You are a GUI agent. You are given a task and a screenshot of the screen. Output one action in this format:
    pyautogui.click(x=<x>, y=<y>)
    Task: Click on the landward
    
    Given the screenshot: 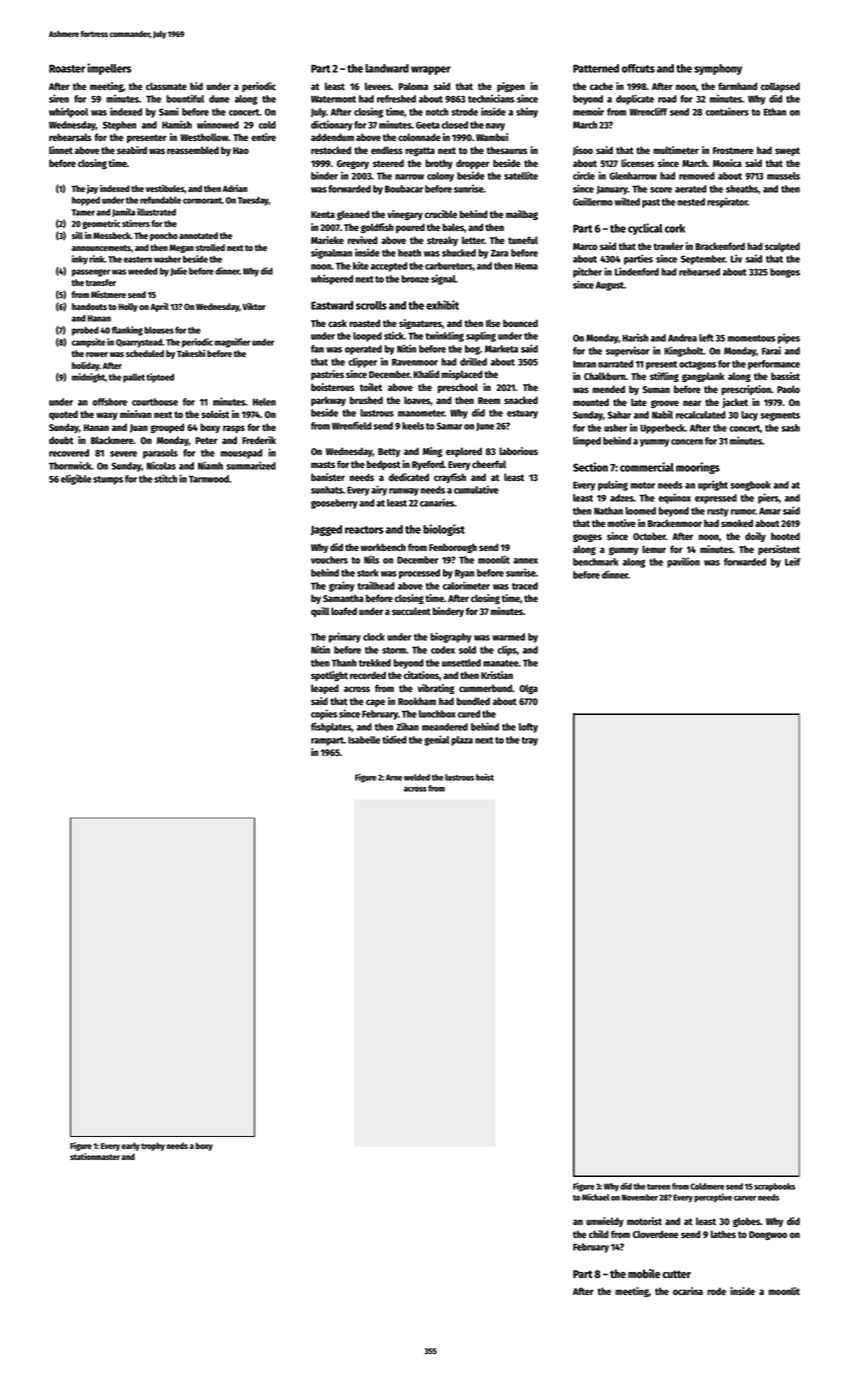 What is the action you would take?
    pyautogui.click(x=387, y=68)
